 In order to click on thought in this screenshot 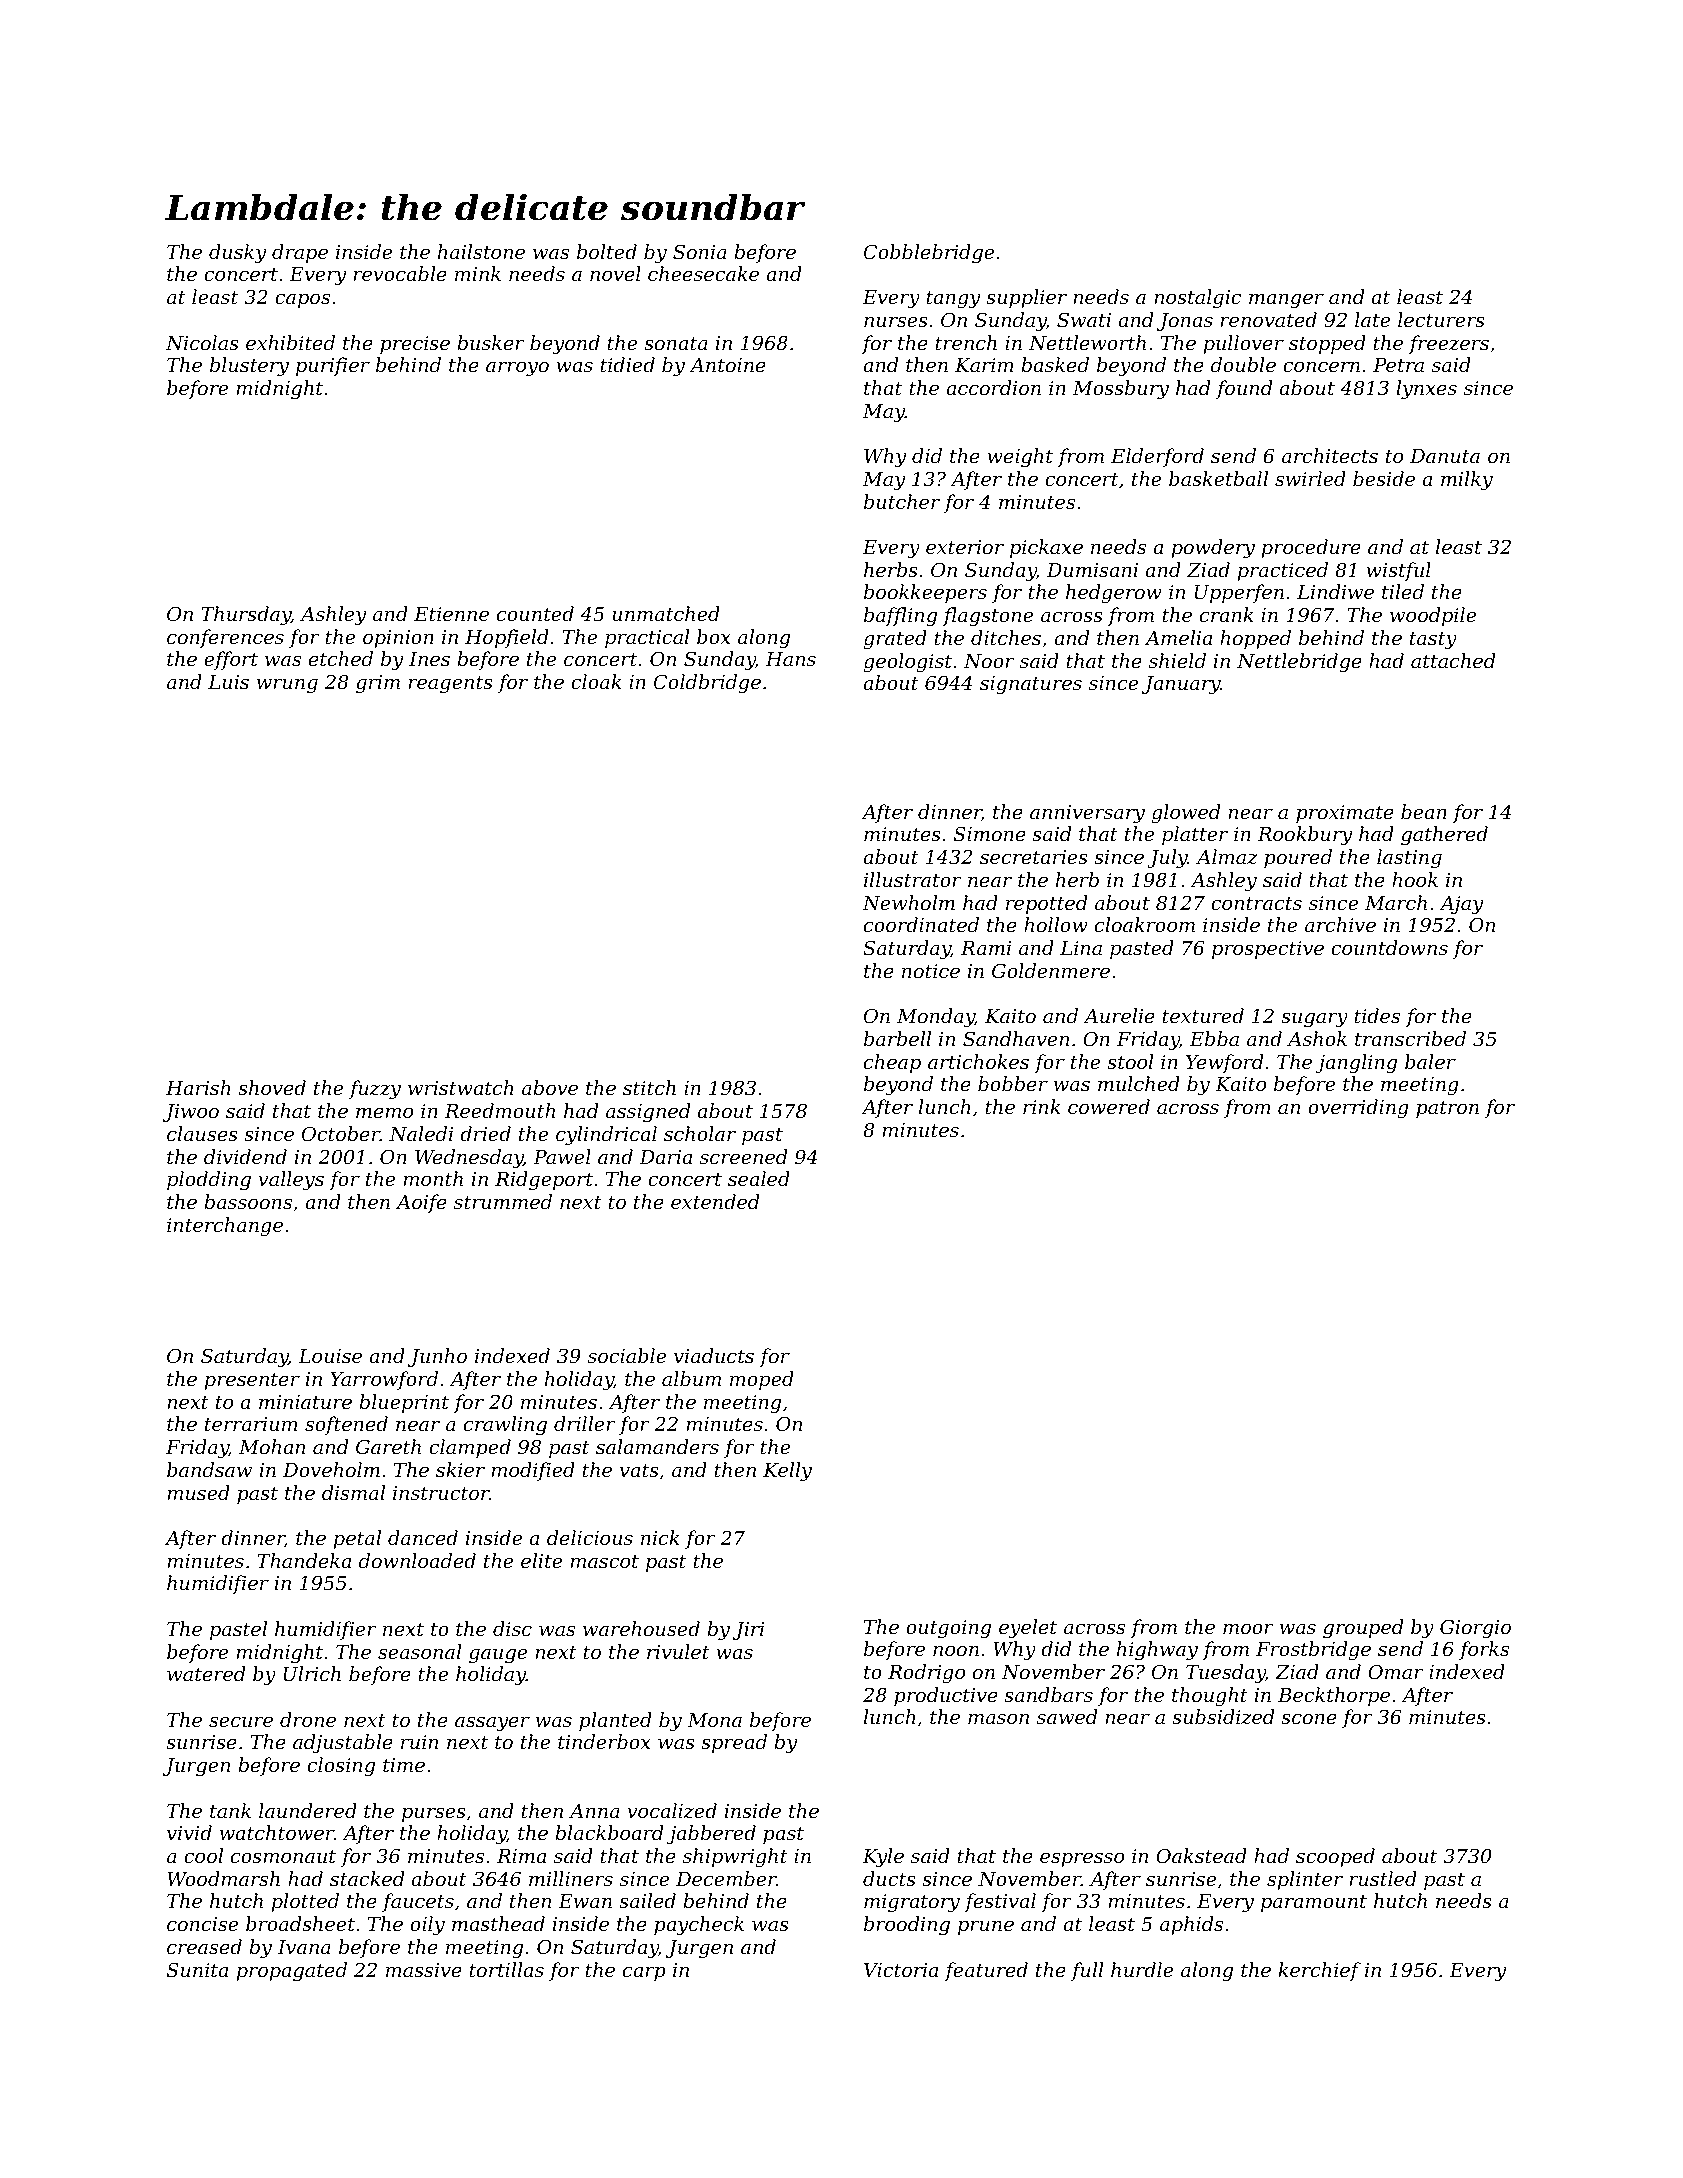, I will do `click(1210, 1697)`.
